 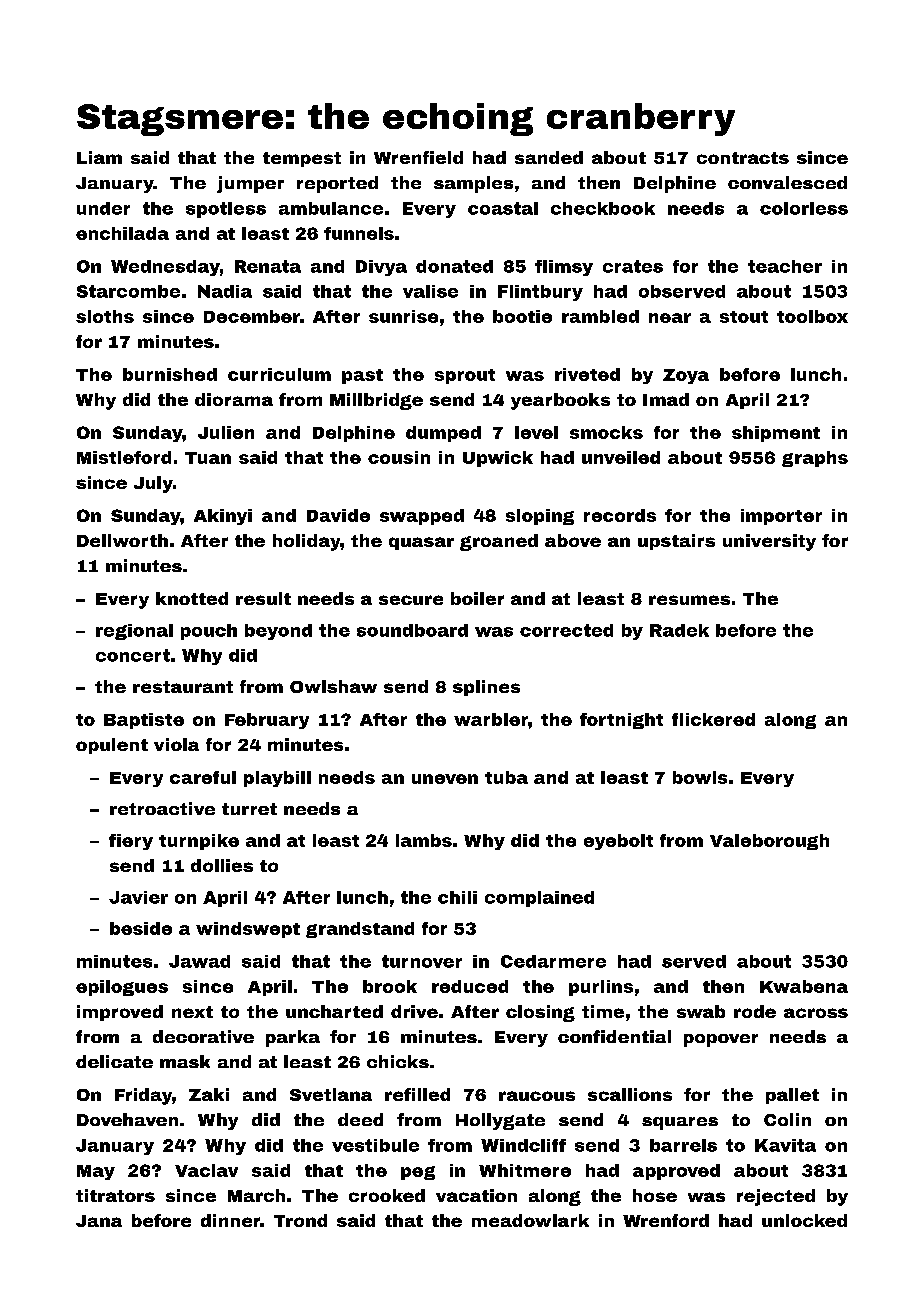 I want to click on shipment, so click(x=776, y=434).
